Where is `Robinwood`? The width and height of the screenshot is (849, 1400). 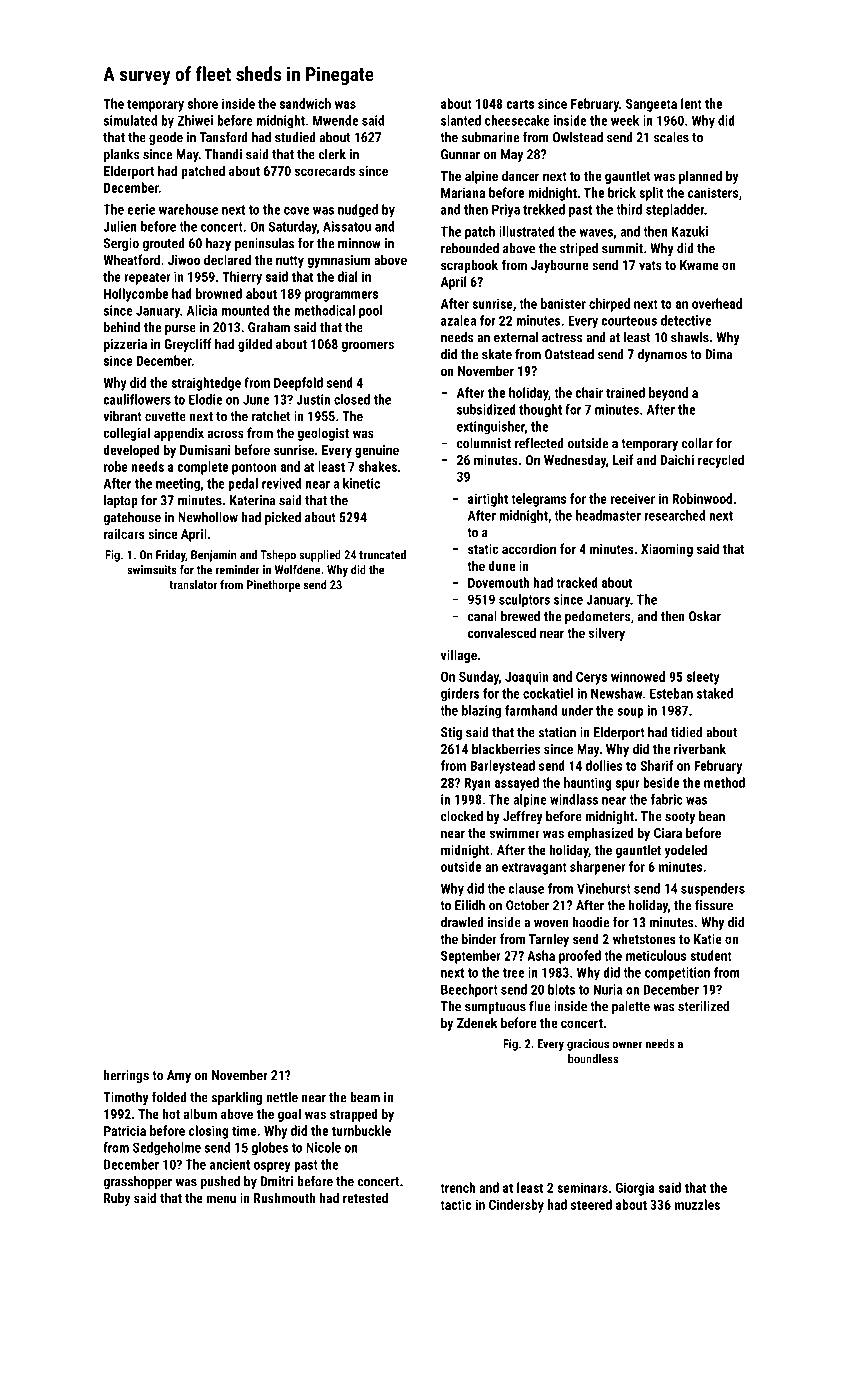
Robinwood is located at coordinates (702, 498).
